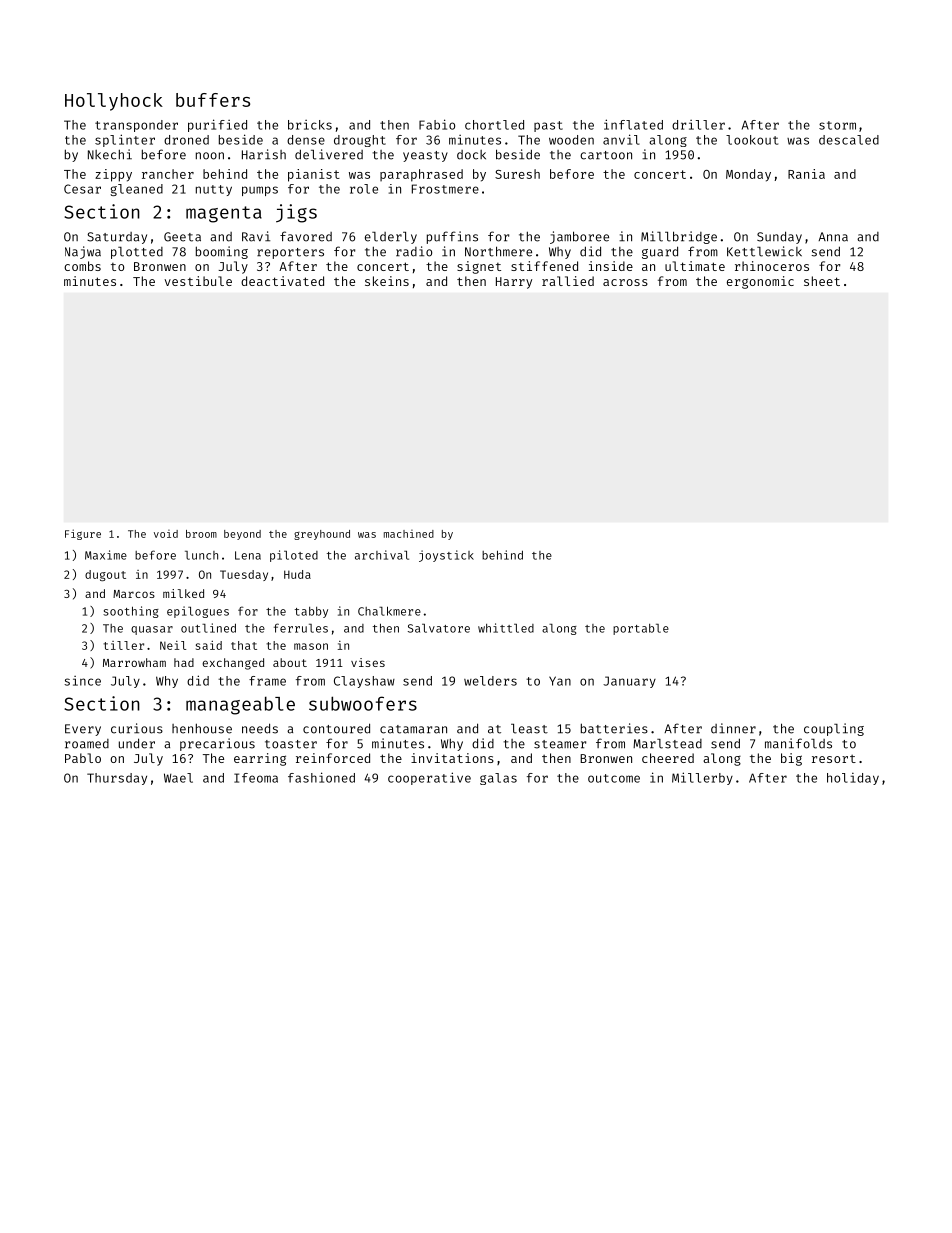 This screenshot has height=1233, width=952. I want to click on beyond, so click(242, 535).
